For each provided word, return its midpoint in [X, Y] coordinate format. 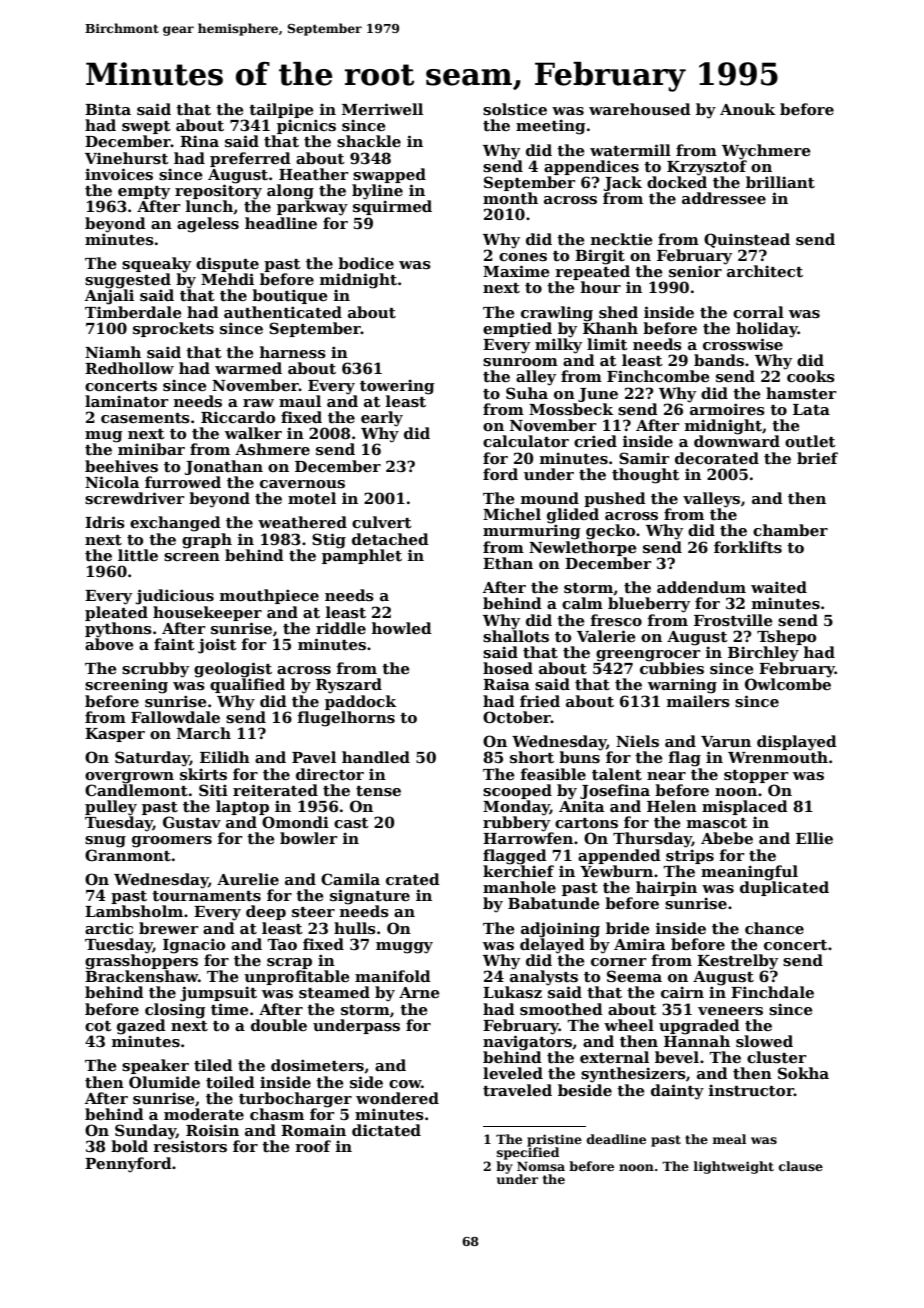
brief [817, 458]
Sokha [803, 1073]
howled [402, 628]
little [138, 555]
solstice [515, 109]
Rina [199, 141]
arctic [109, 928]
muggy [404, 948]
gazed [141, 1027]
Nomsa [541, 1166]
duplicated [784, 888]
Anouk [747, 109]
